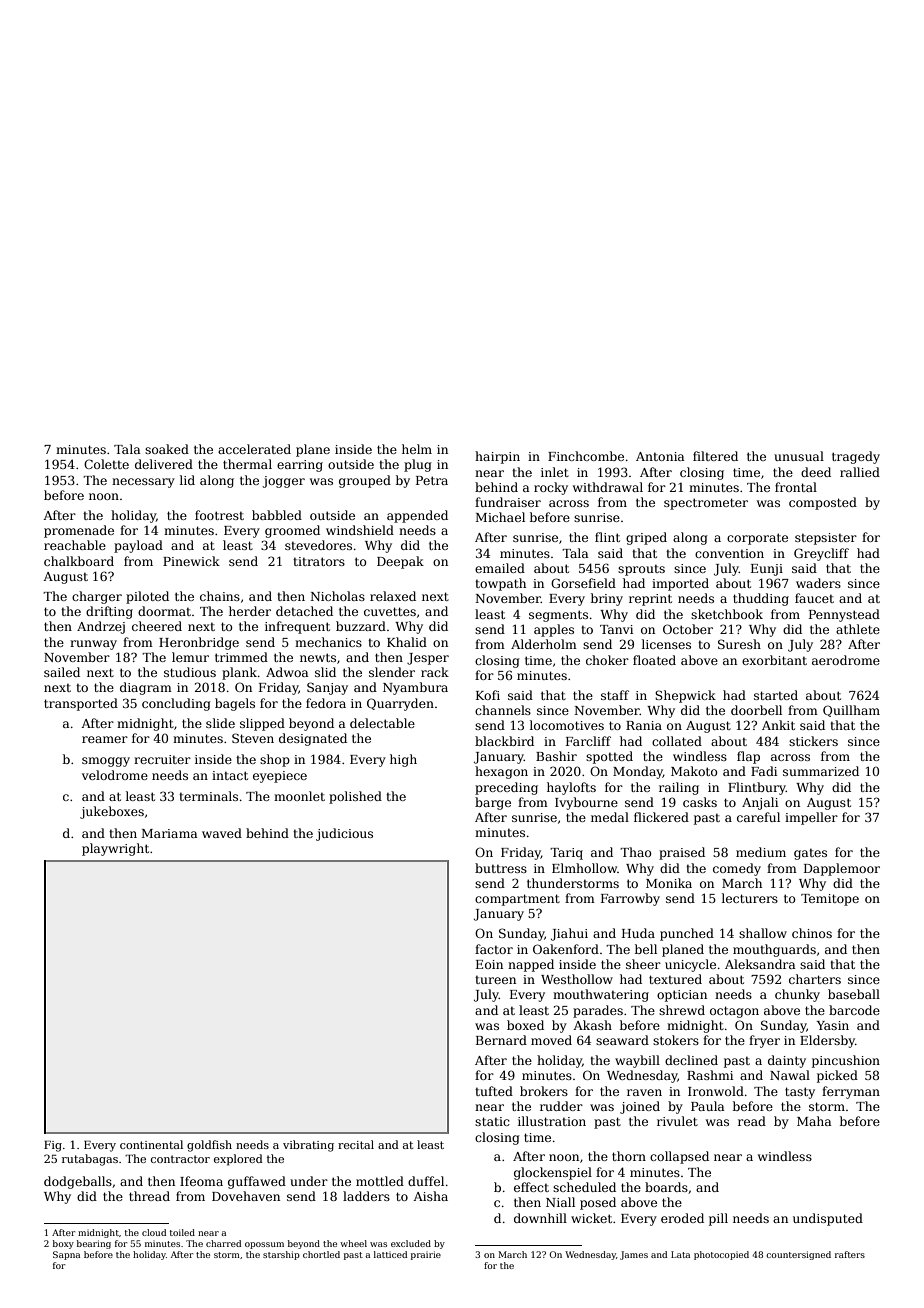 Image resolution: width=924 pixels, height=1308 pixels. What do you see at coordinates (79, 561) in the screenshot?
I see `chalkboard` at bounding box center [79, 561].
